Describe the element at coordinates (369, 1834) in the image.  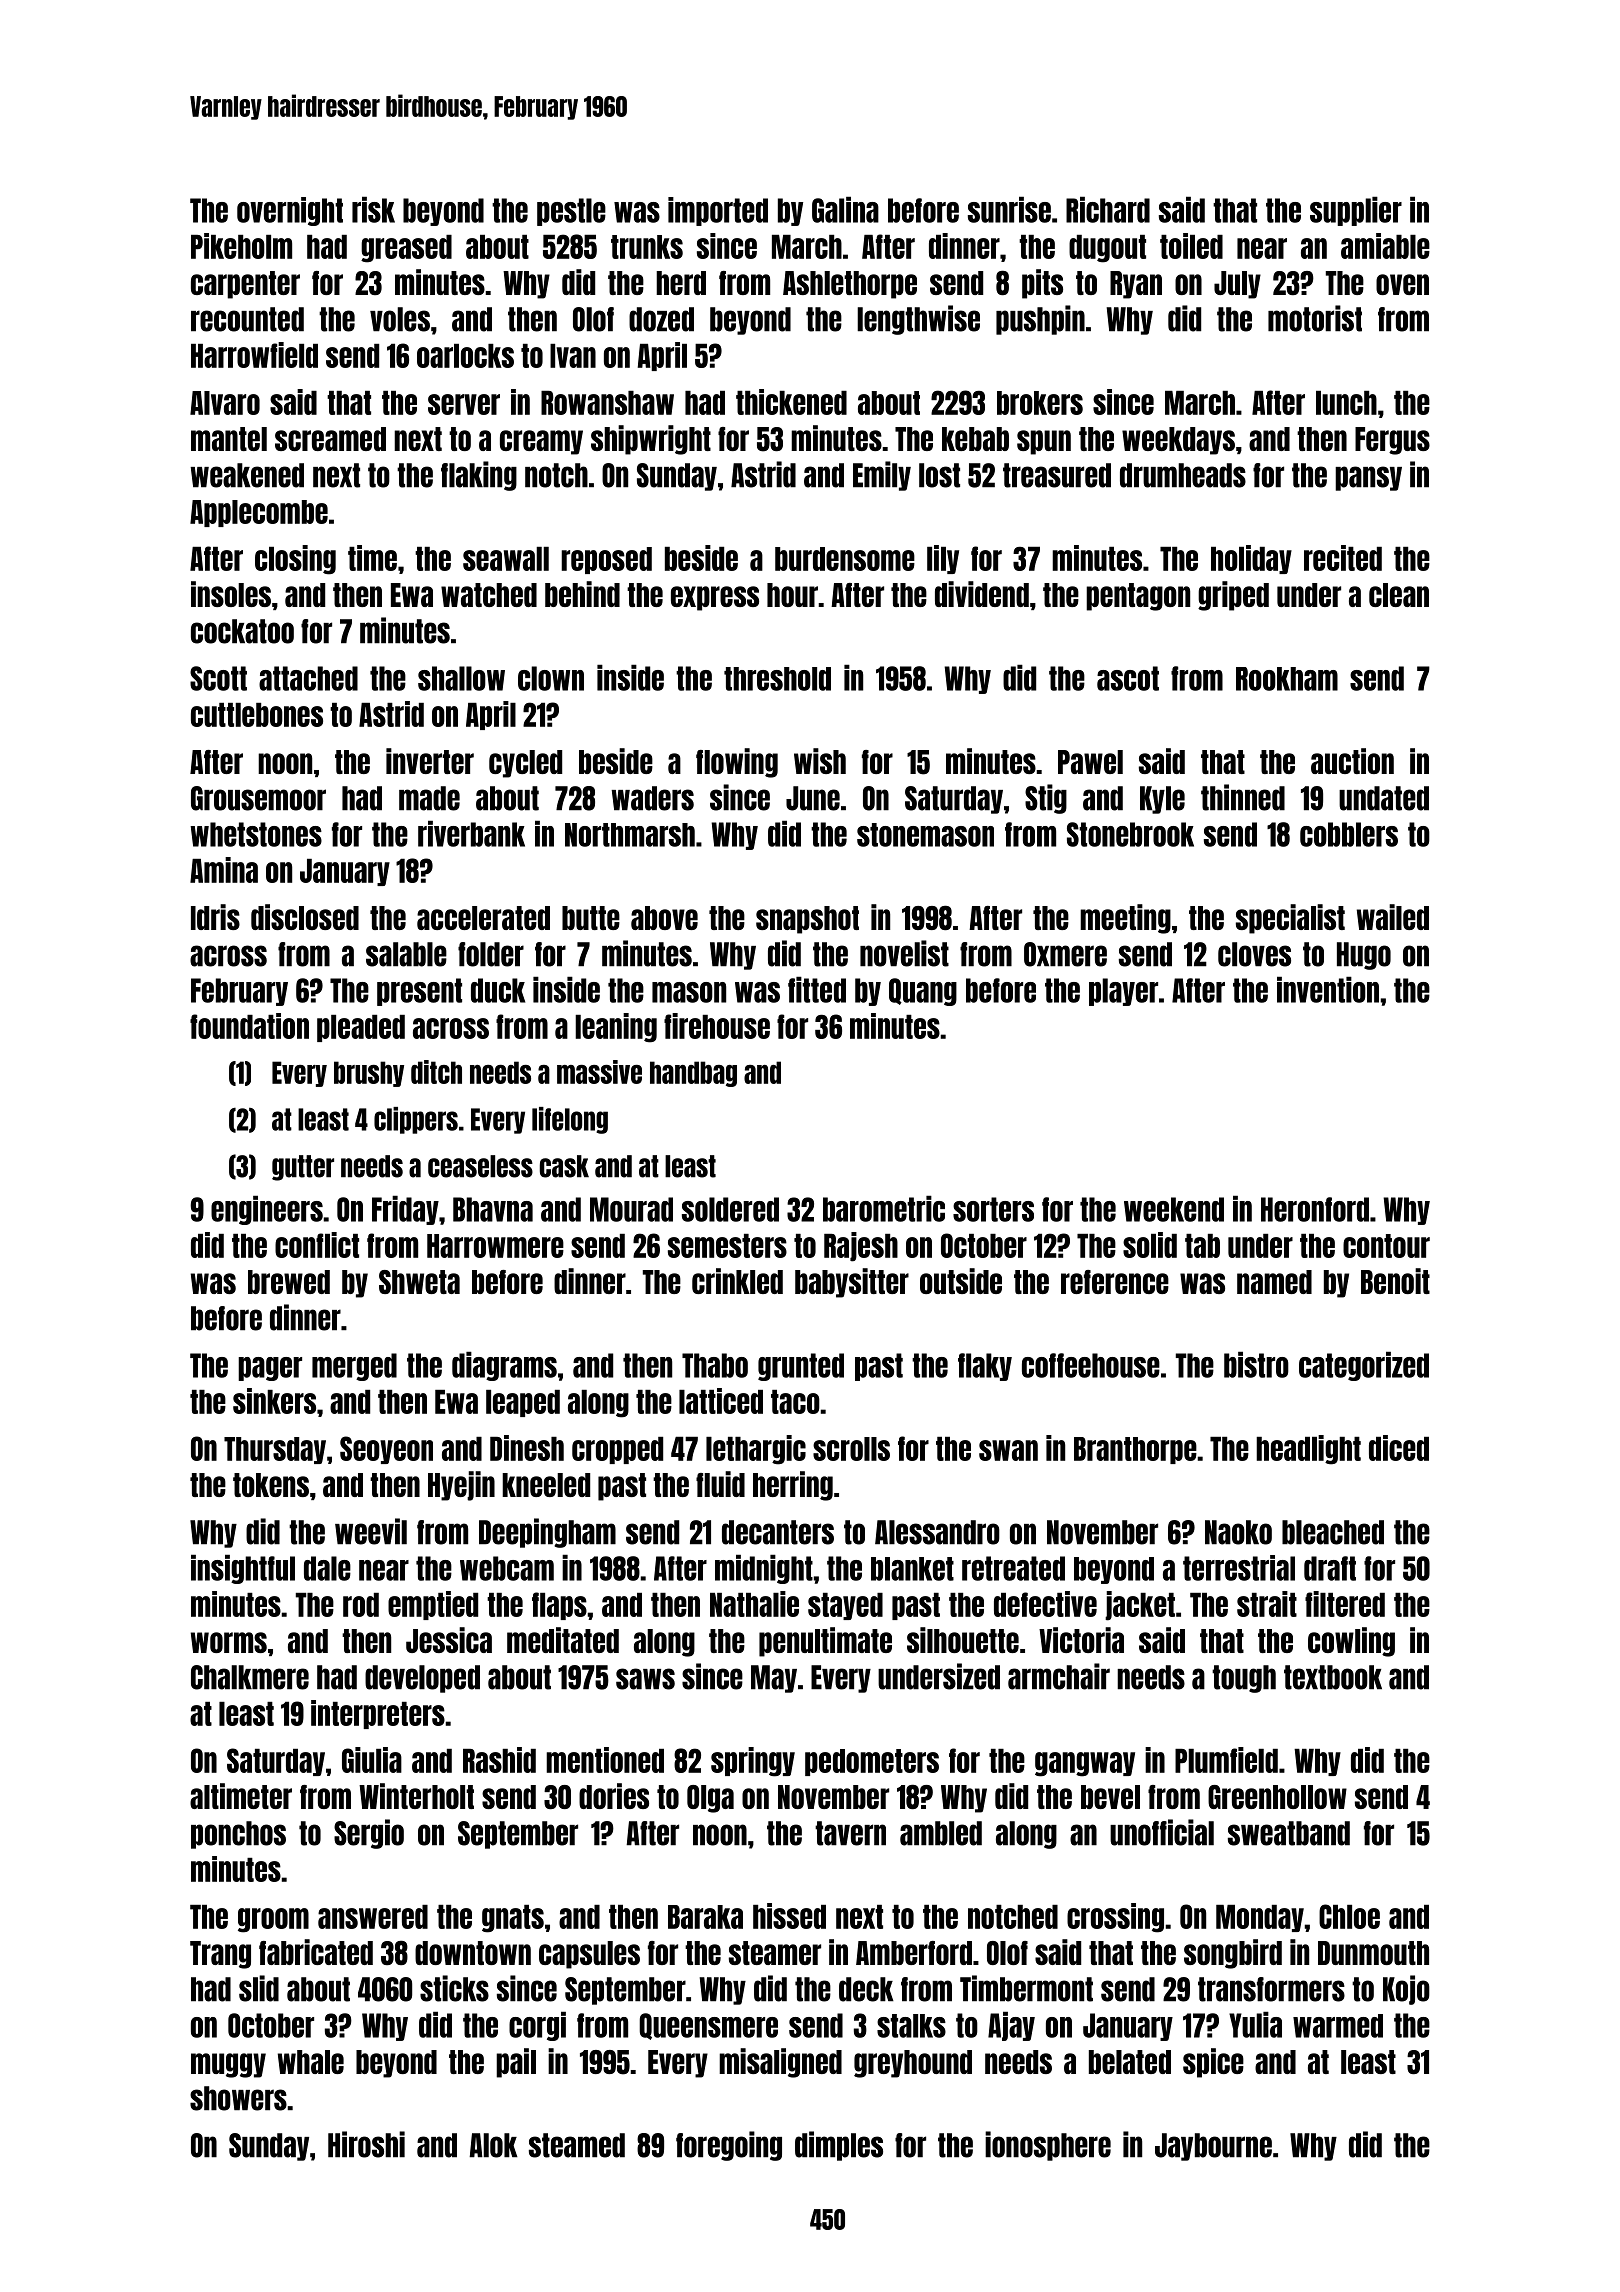
I see `Sergio` at that location.
